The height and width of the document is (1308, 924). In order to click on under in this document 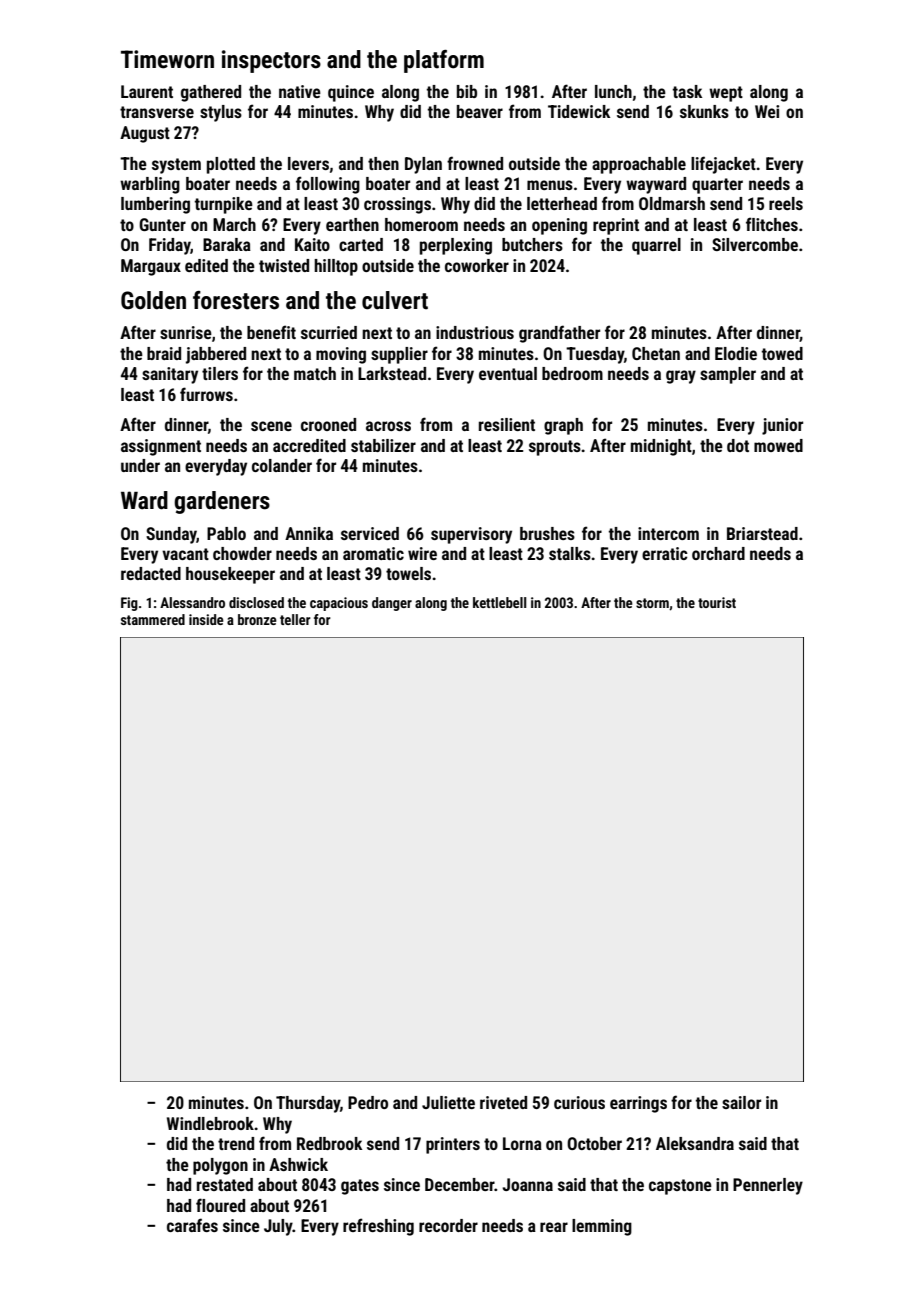, I will do `click(140, 465)`.
